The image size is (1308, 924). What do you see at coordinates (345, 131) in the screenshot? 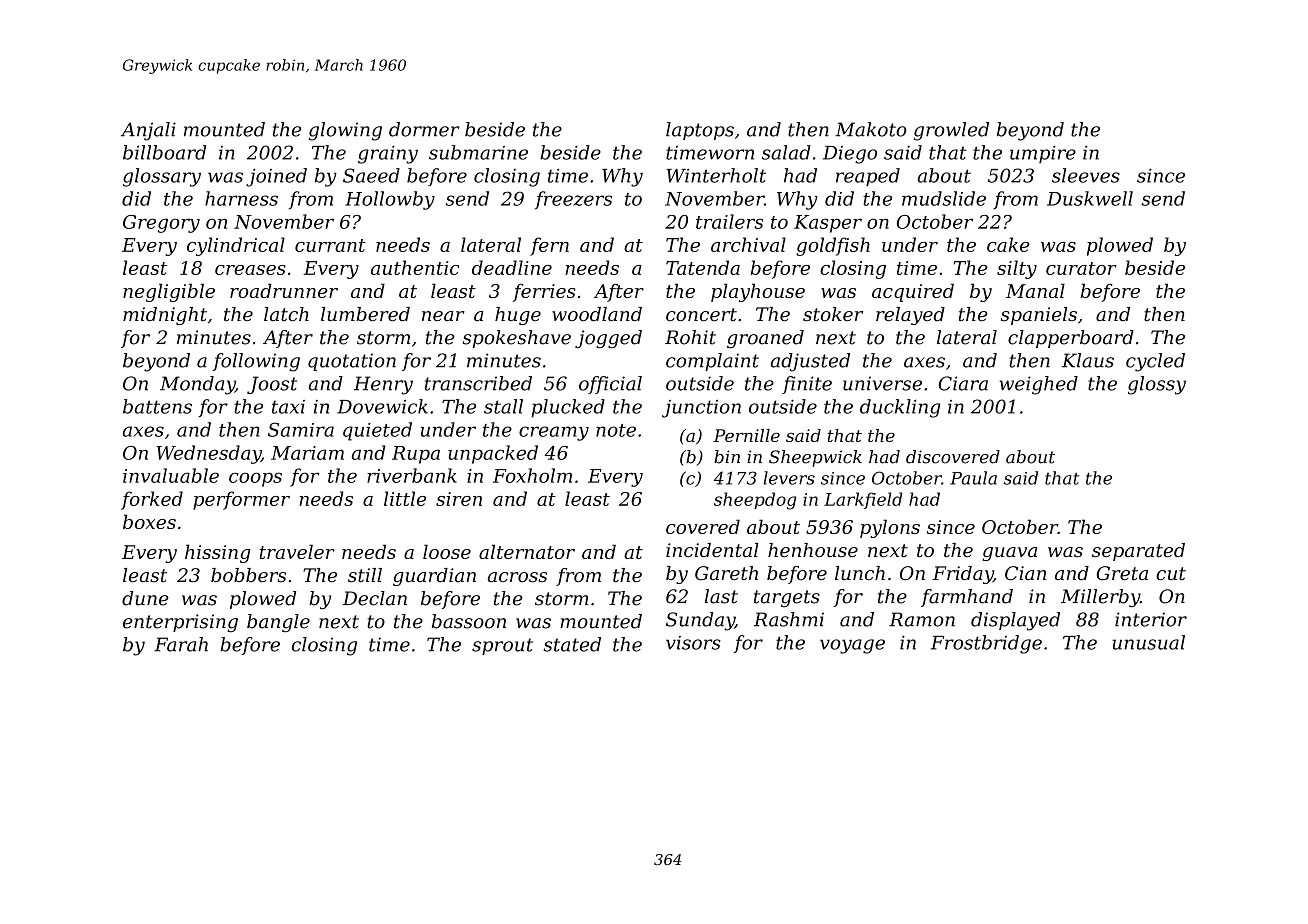
I see `glowing` at bounding box center [345, 131].
